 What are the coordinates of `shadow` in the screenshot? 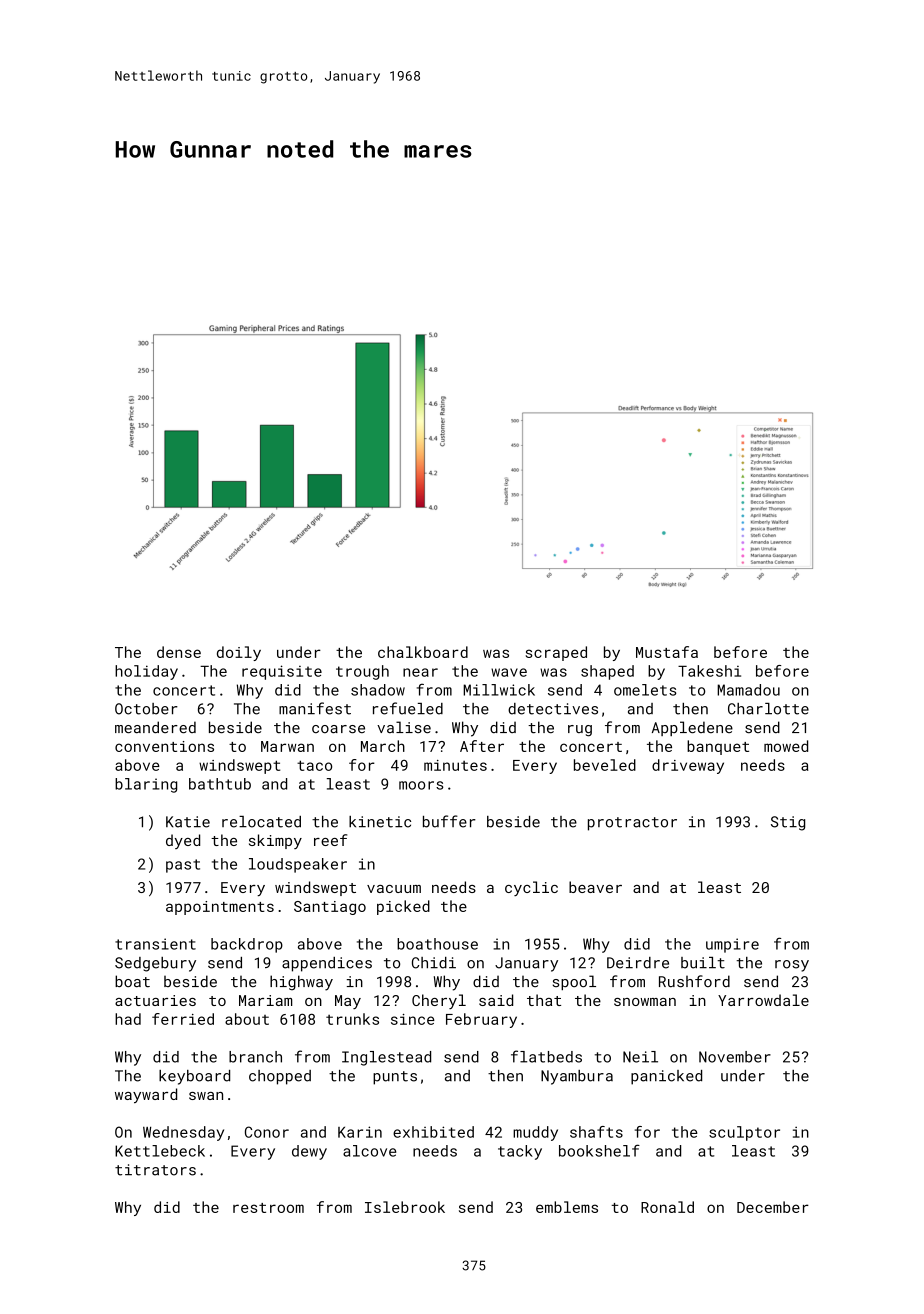 It's located at (378, 690).
